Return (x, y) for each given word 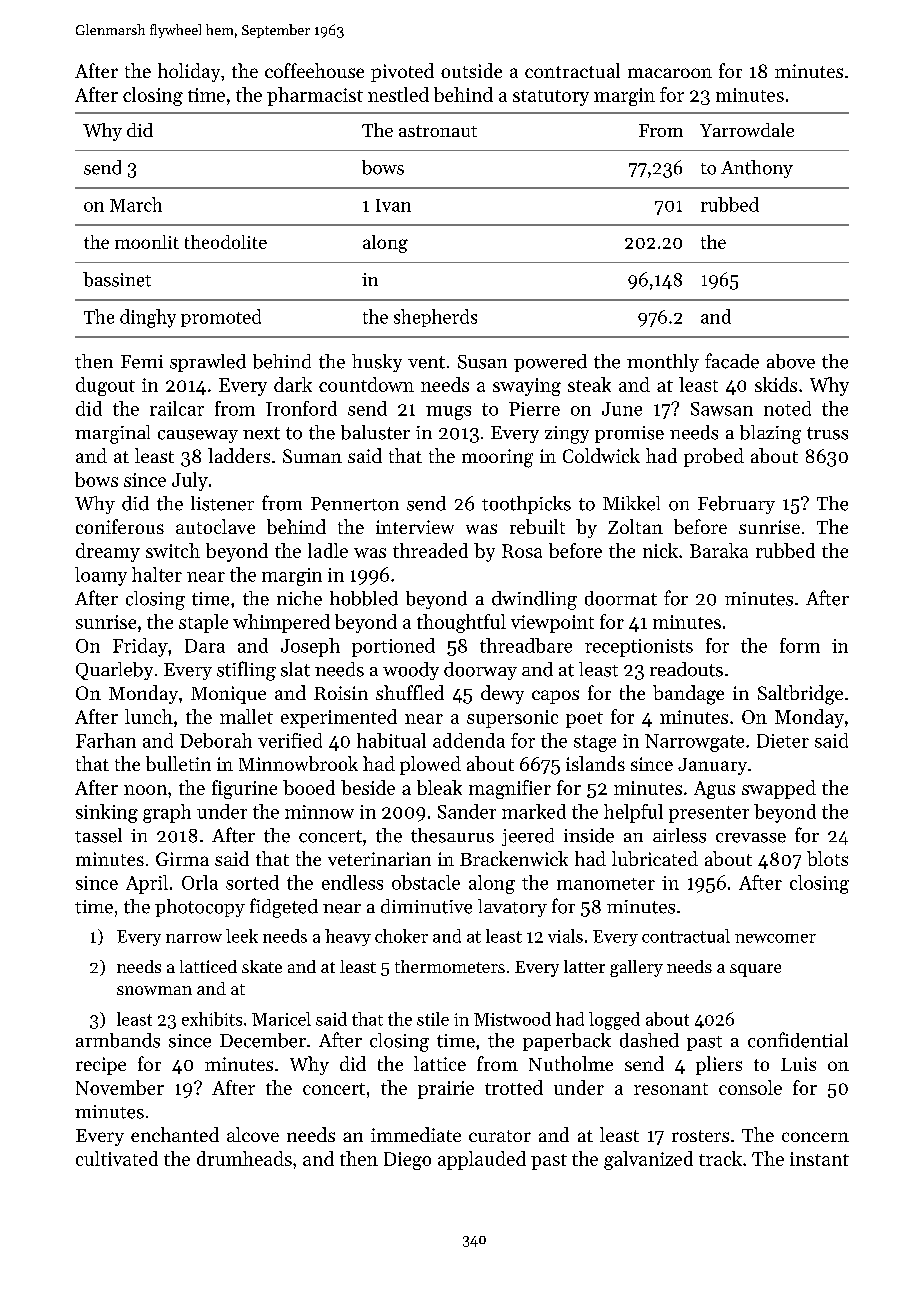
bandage (688, 695)
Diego (407, 1161)
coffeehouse (314, 70)
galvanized (648, 1160)
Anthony (757, 169)
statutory (551, 98)
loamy (101, 576)
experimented (339, 718)
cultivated (117, 1158)
